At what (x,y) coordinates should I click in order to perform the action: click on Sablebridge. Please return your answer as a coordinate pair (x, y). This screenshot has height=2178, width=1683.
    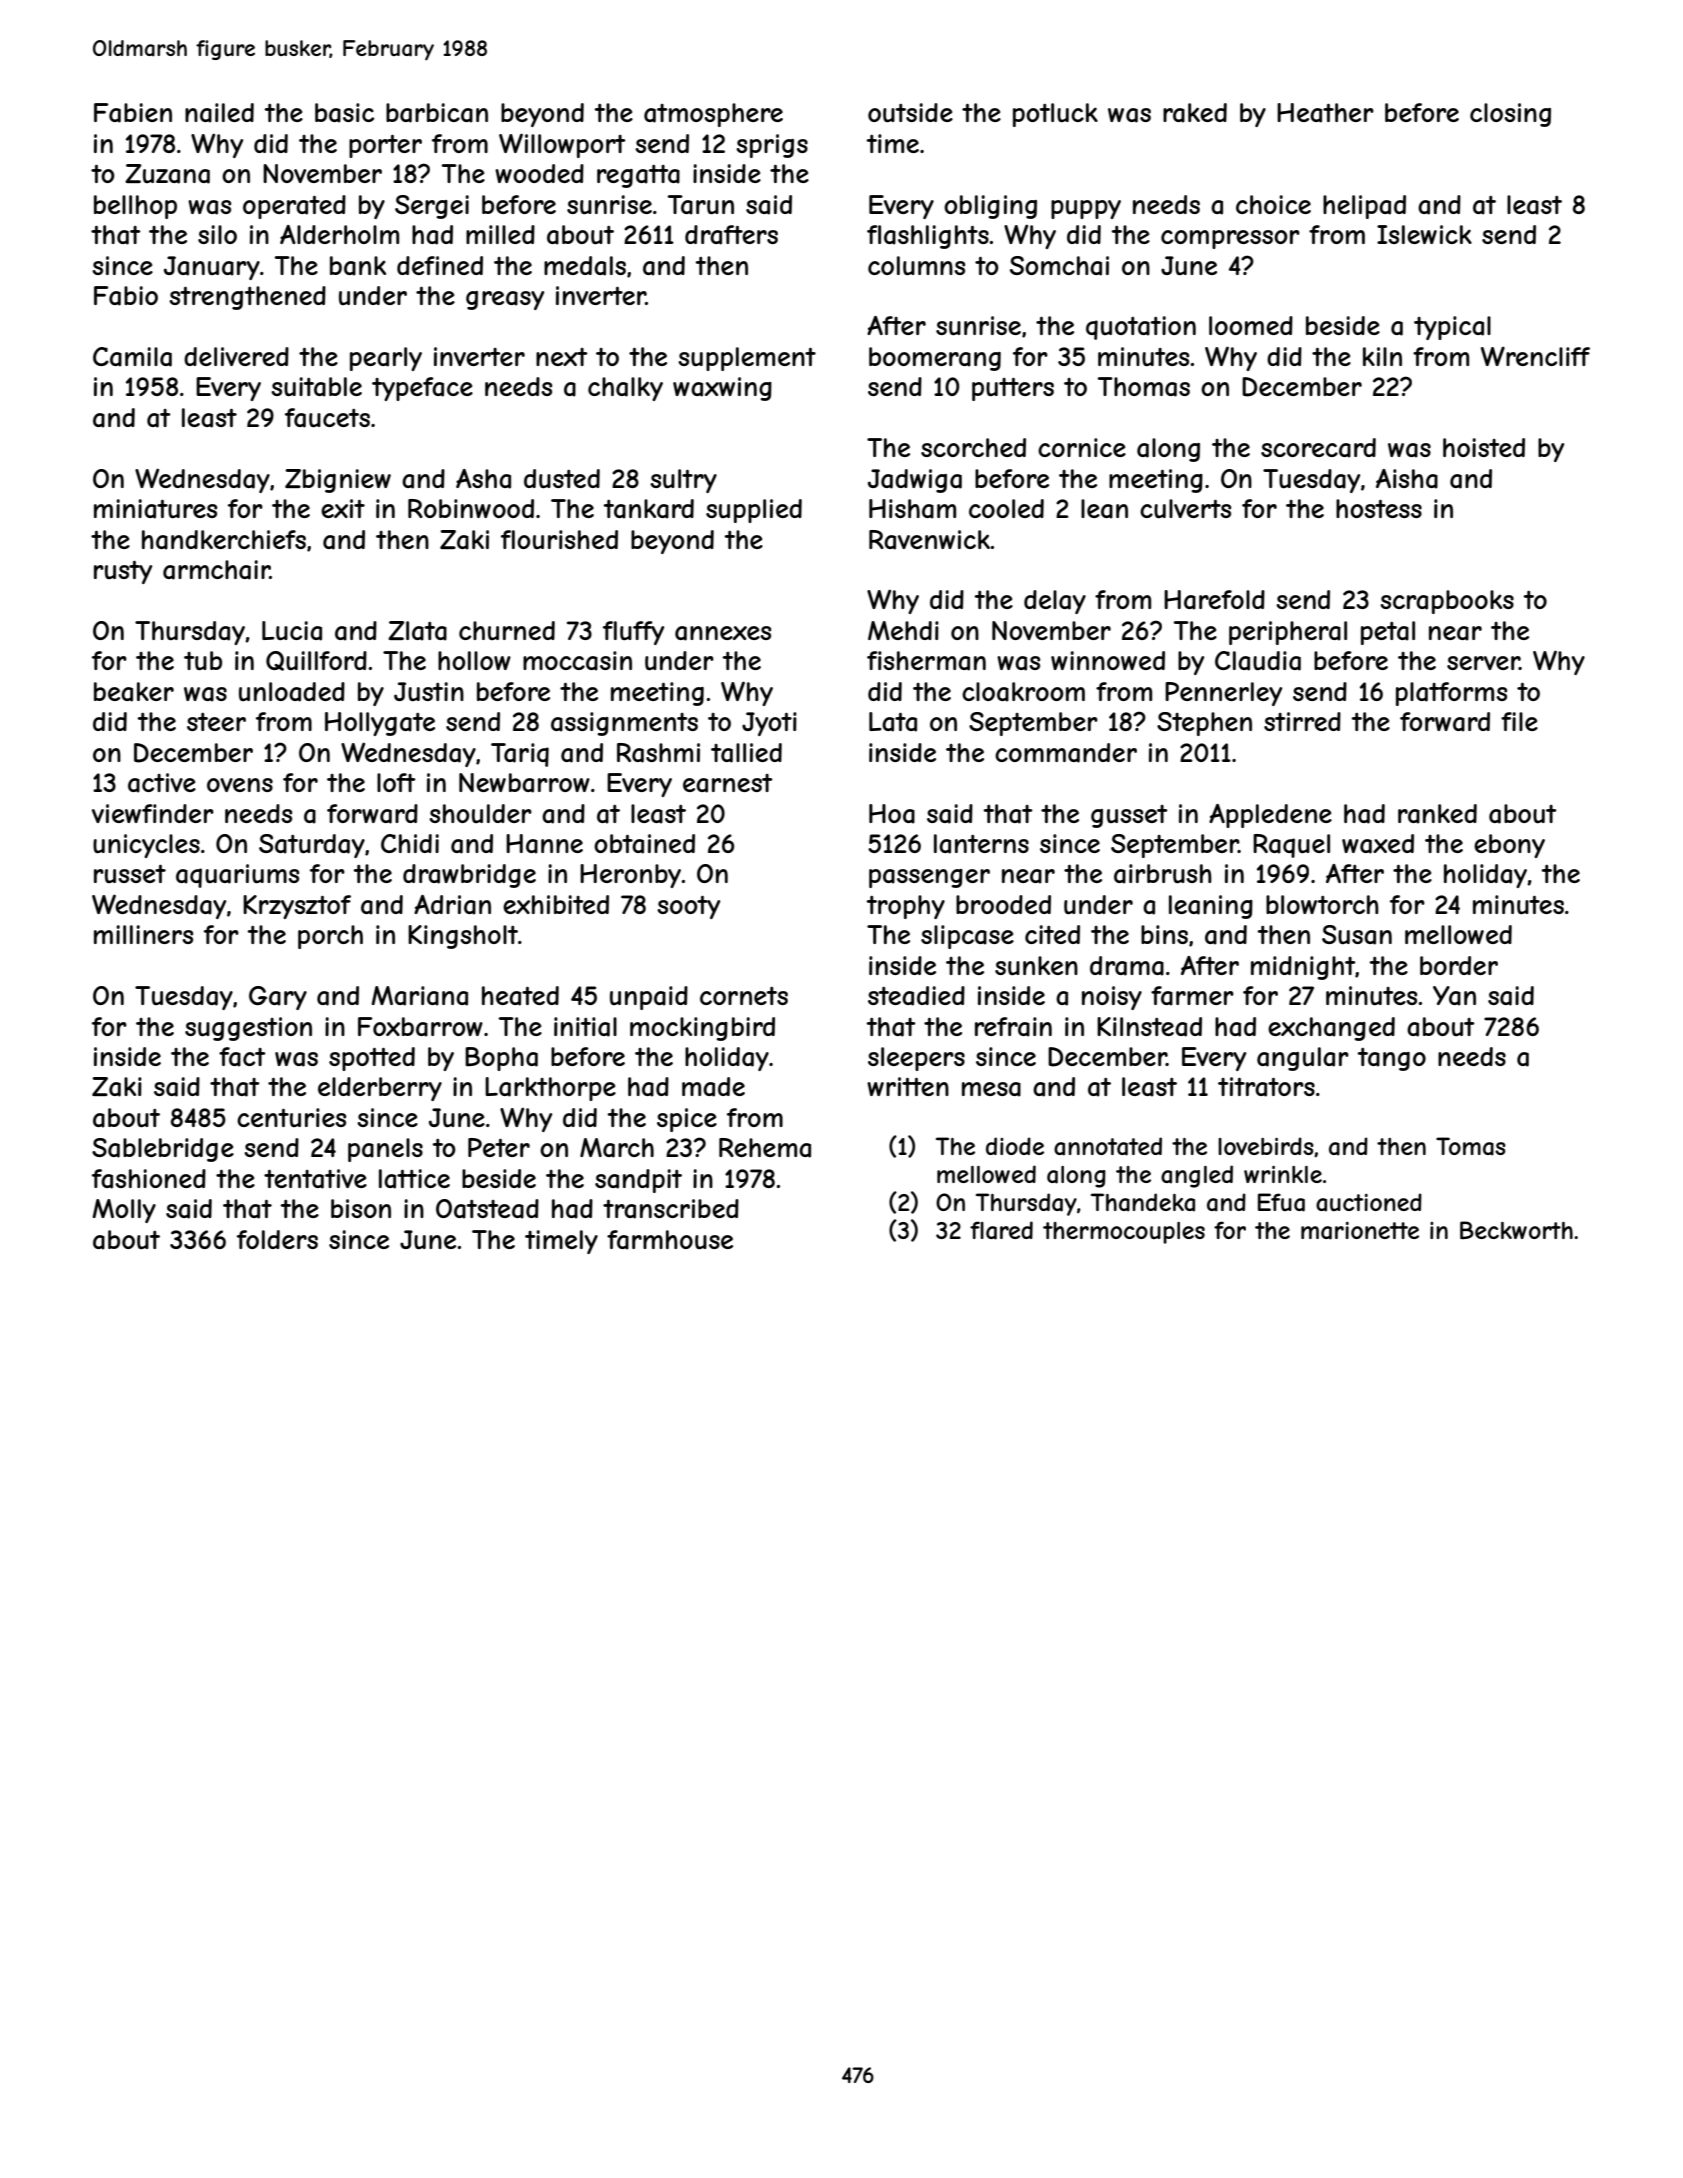
    Looking at the image, I should click on (163, 1150).
